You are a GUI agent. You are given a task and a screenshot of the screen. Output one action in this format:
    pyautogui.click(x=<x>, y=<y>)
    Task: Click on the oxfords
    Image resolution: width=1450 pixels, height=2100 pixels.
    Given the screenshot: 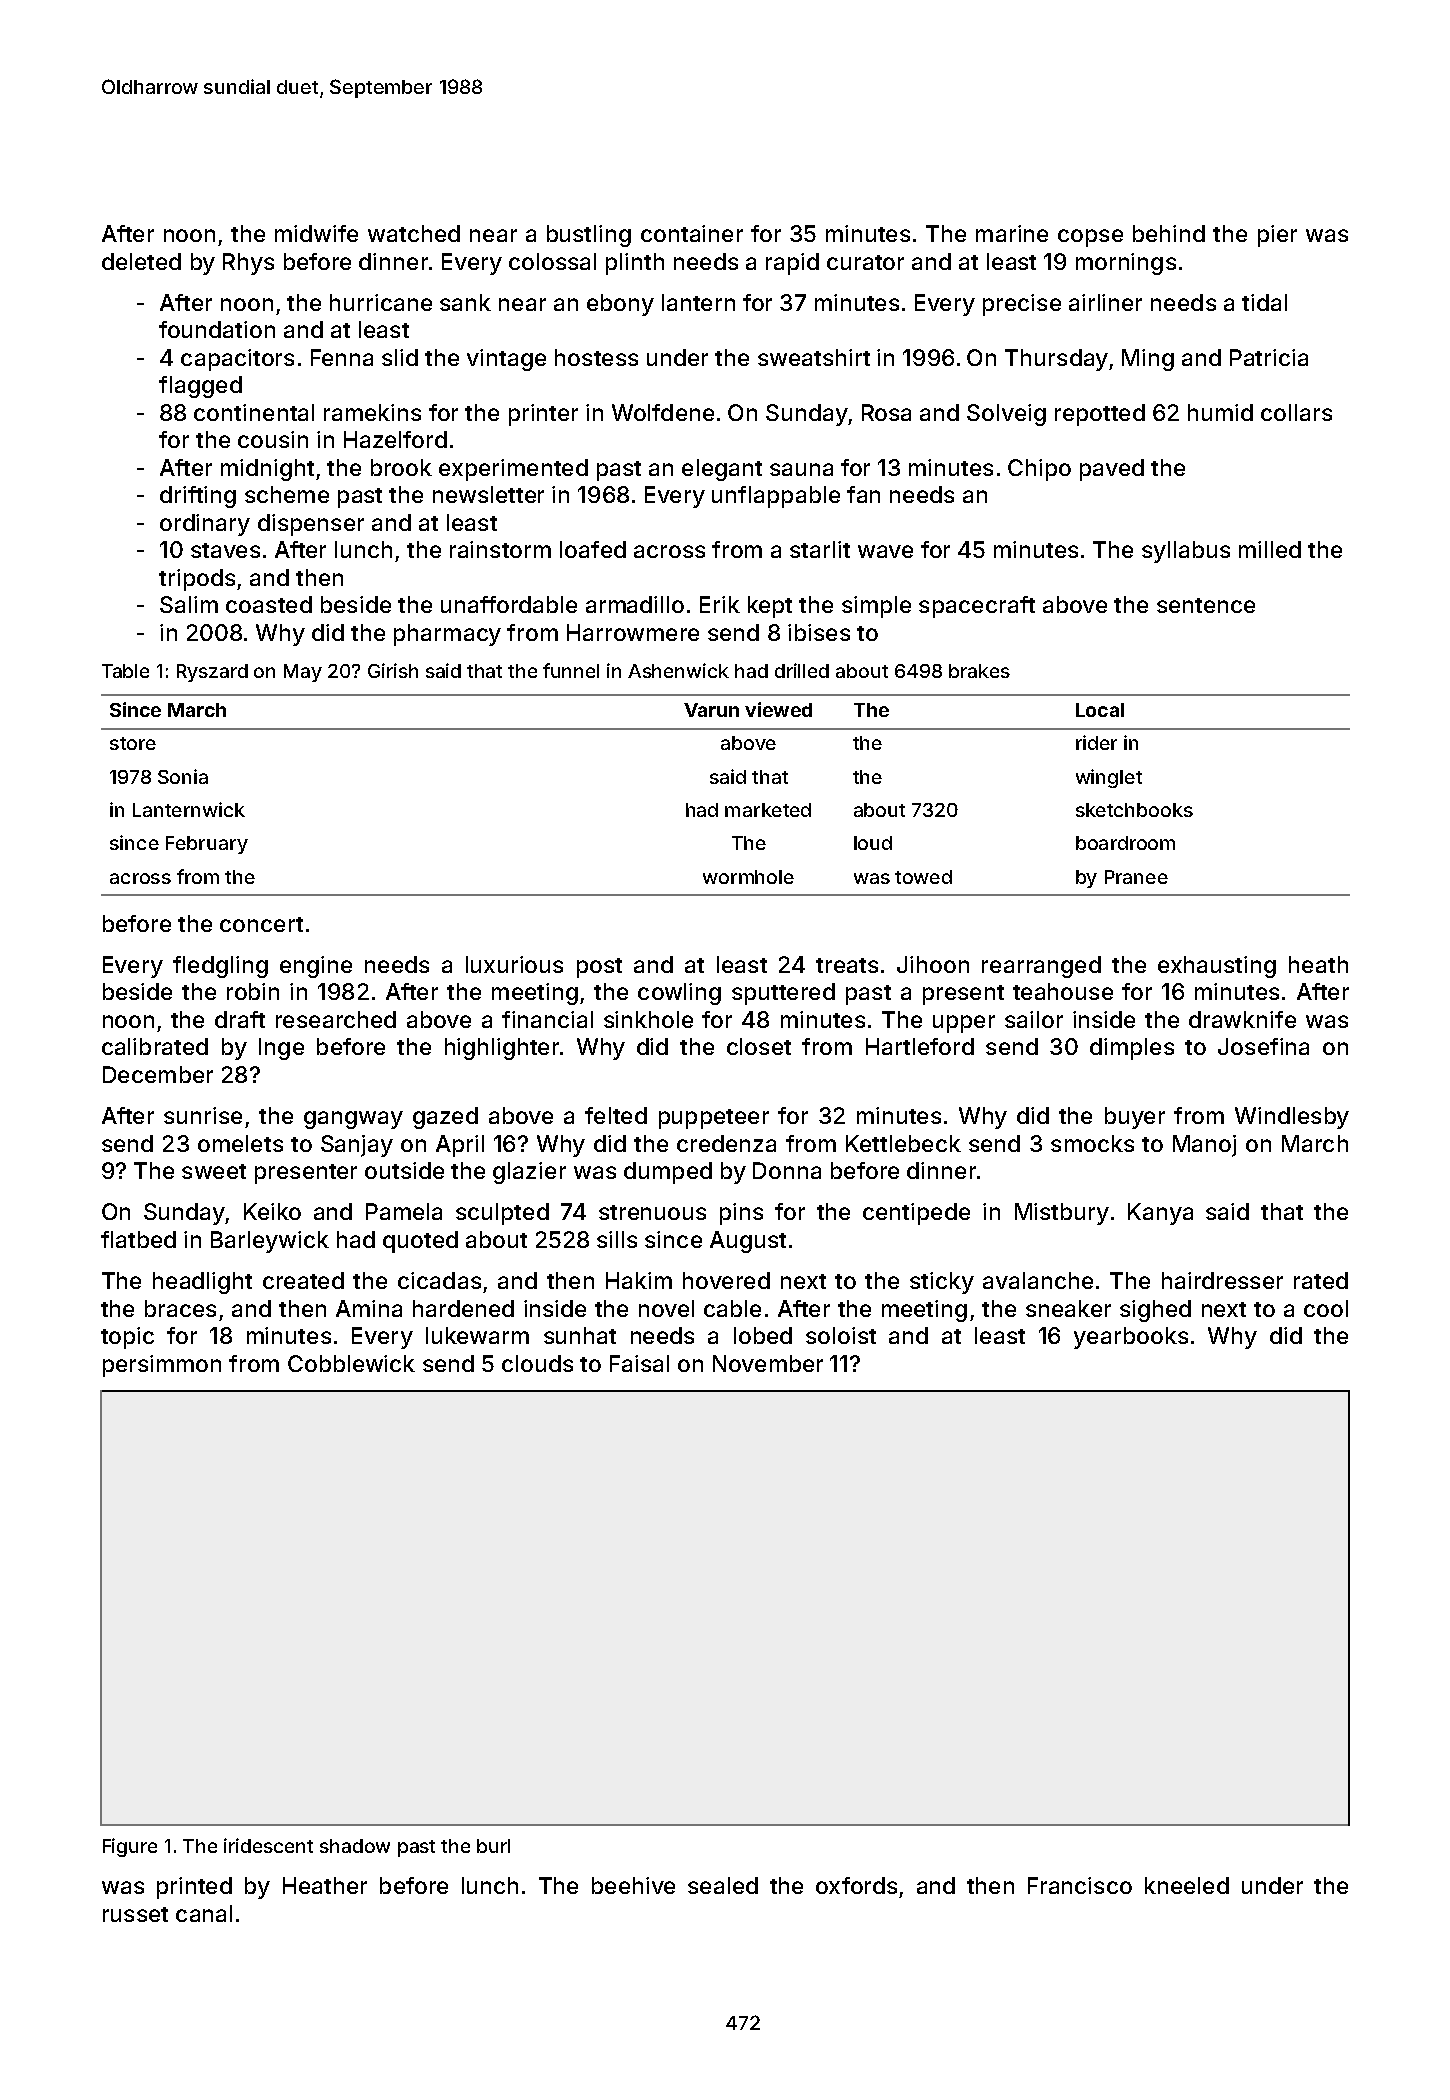 What is the action you would take?
    pyautogui.click(x=856, y=1885)
